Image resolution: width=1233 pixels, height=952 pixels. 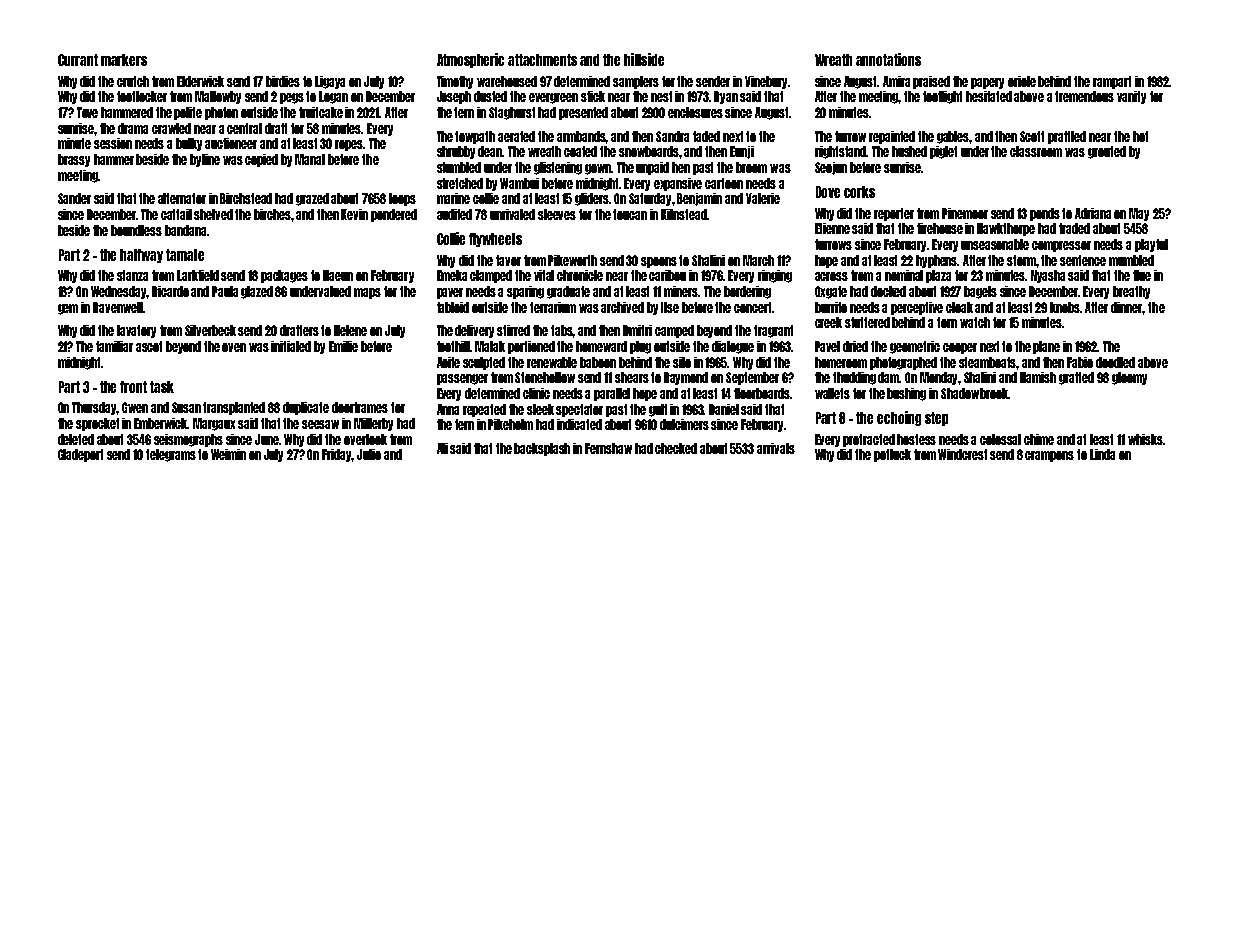 What do you see at coordinates (1065, 307) in the screenshot?
I see `knobs` at bounding box center [1065, 307].
